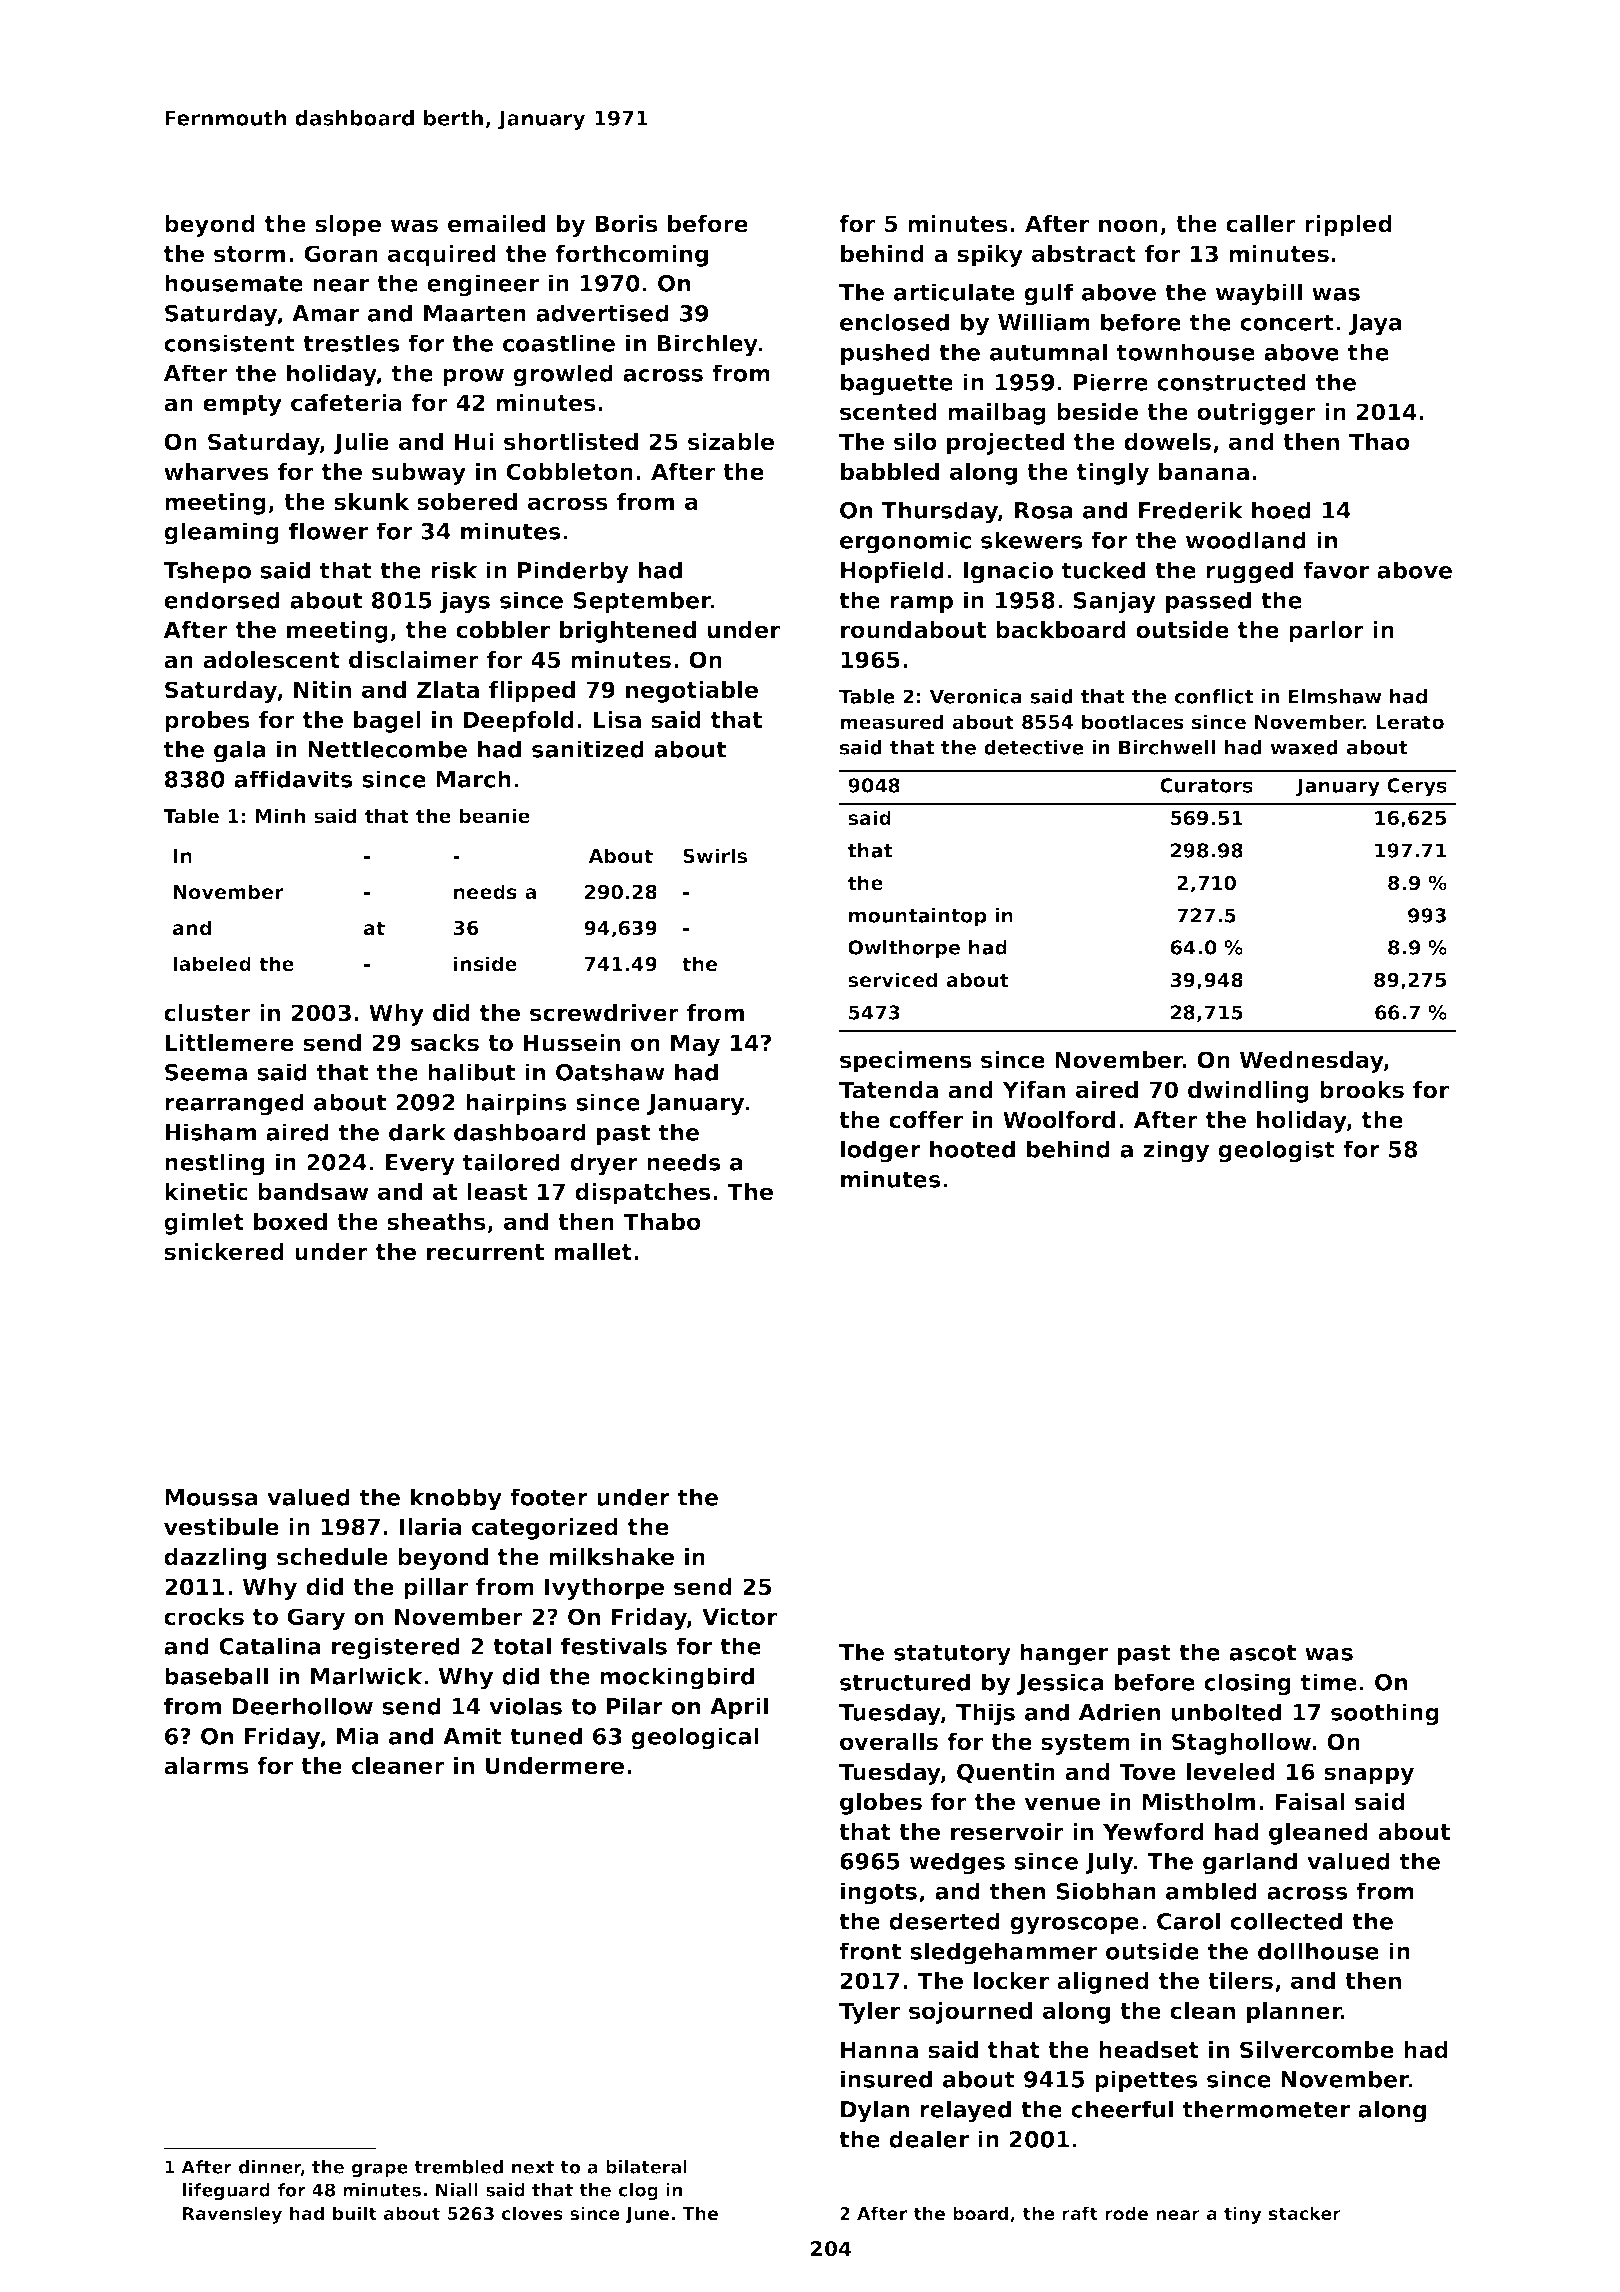 The image size is (1620, 2292). What do you see at coordinates (206, 1766) in the screenshot?
I see `alarms` at bounding box center [206, 1766].
